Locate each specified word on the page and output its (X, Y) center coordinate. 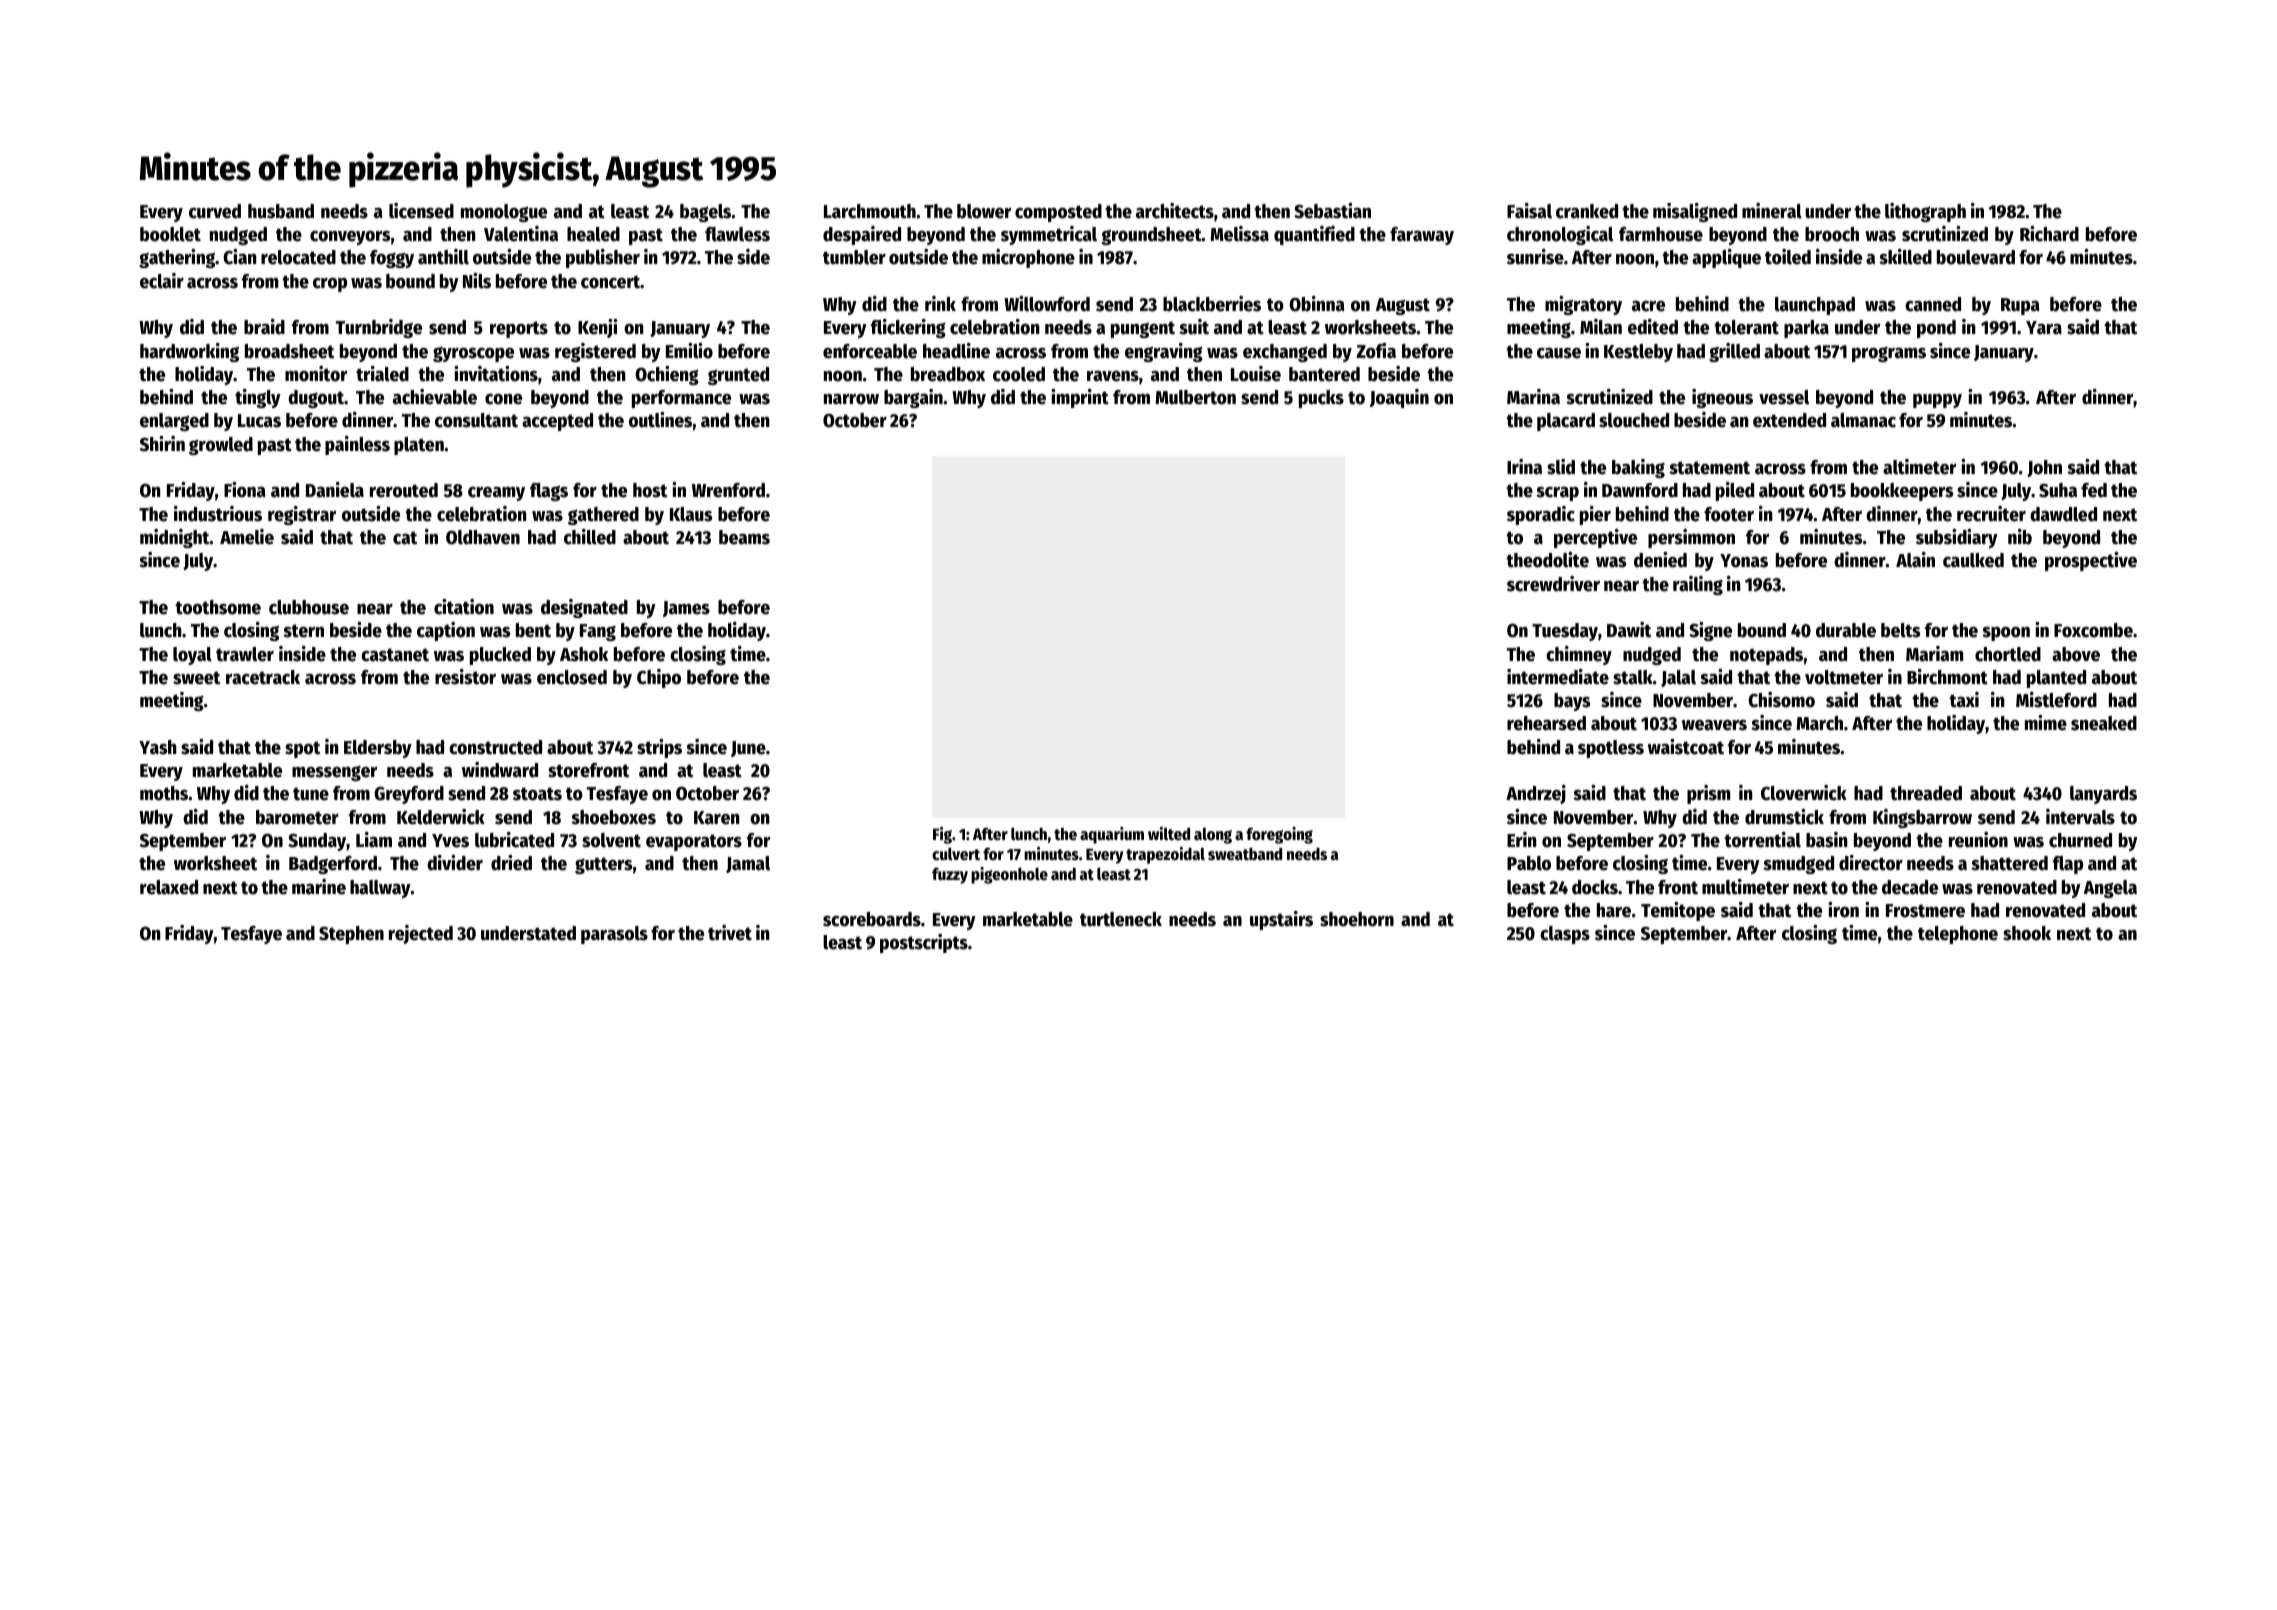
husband (281, 211)
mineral (1772, 211)
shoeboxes (613, 817)
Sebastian (1332, 211)
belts (1900, 630)
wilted (1169, 834)
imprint (1080, 398)
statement (1709, 468)
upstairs (1281, 920)
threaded (1926, 793)
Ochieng (667, 375)
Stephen (351, 935)
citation (464, 607)
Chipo (659, 678)
